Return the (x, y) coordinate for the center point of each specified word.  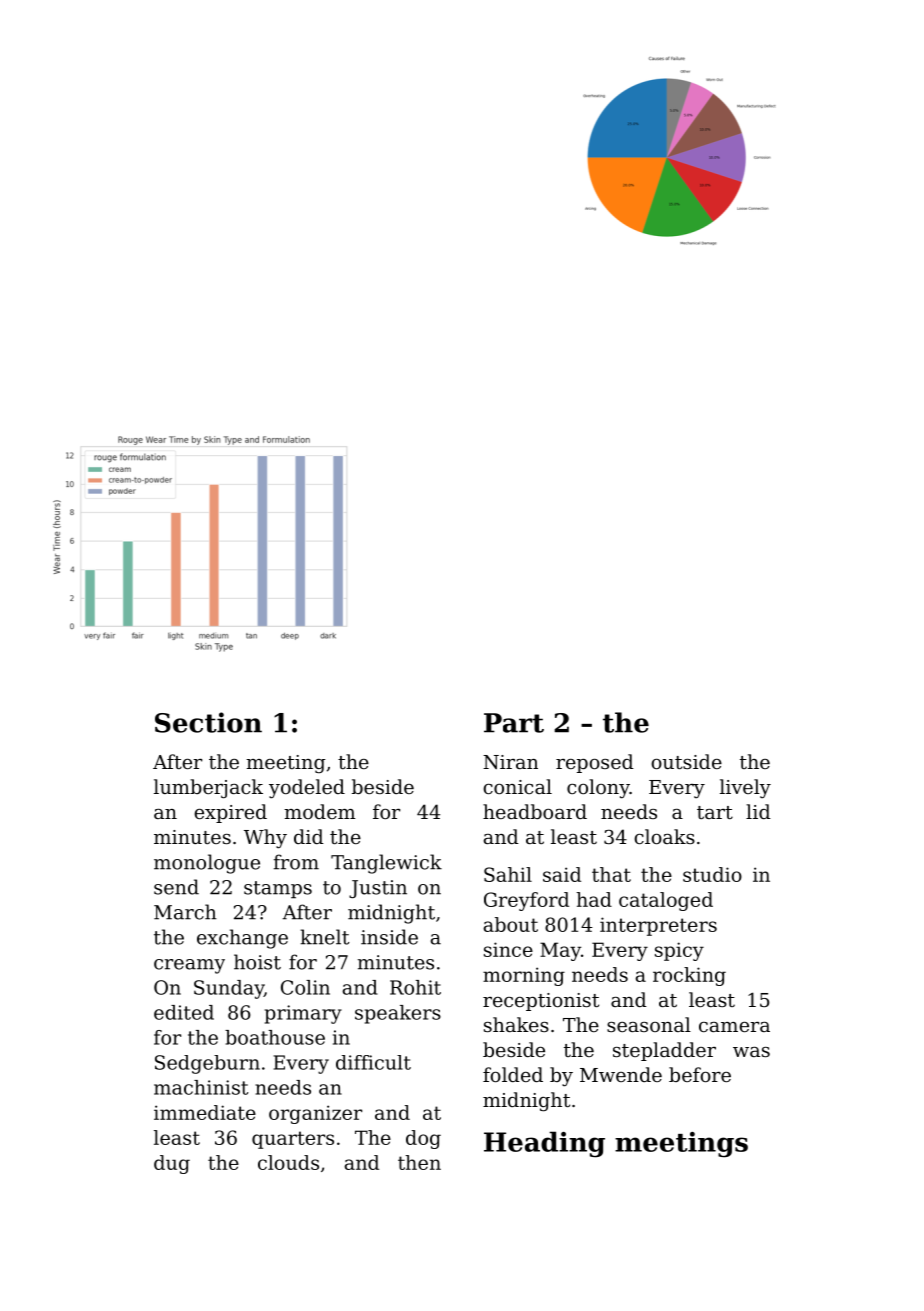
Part (514, 723)
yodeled (307, 789)
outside (686, 761)
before (700, 1074)
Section (208, 722)
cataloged (666, 901)
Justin (378, 889)
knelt (324, 937)
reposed (595, 763)
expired (230, 813)
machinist (201, 1087)
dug (172, 1164)
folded (513, 1074)
